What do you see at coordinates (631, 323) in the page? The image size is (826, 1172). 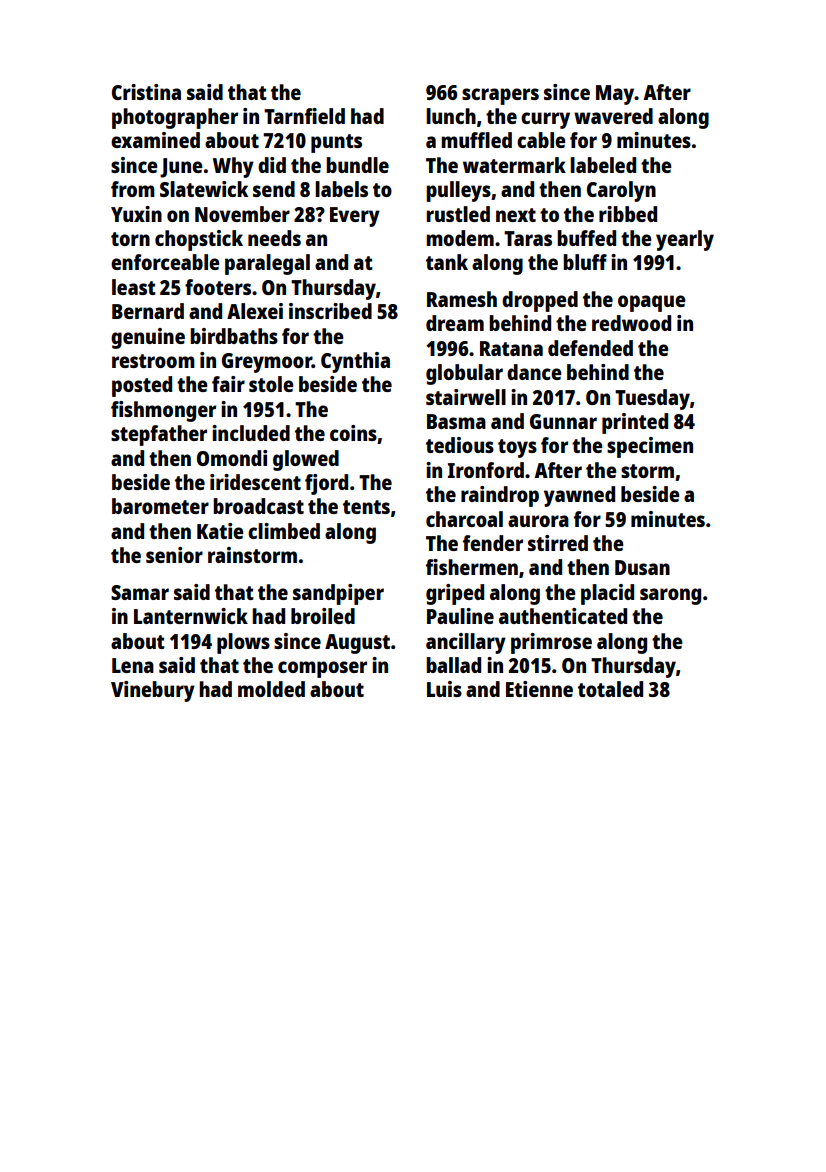 I see `redwood` at bounding box center [631, 323].
